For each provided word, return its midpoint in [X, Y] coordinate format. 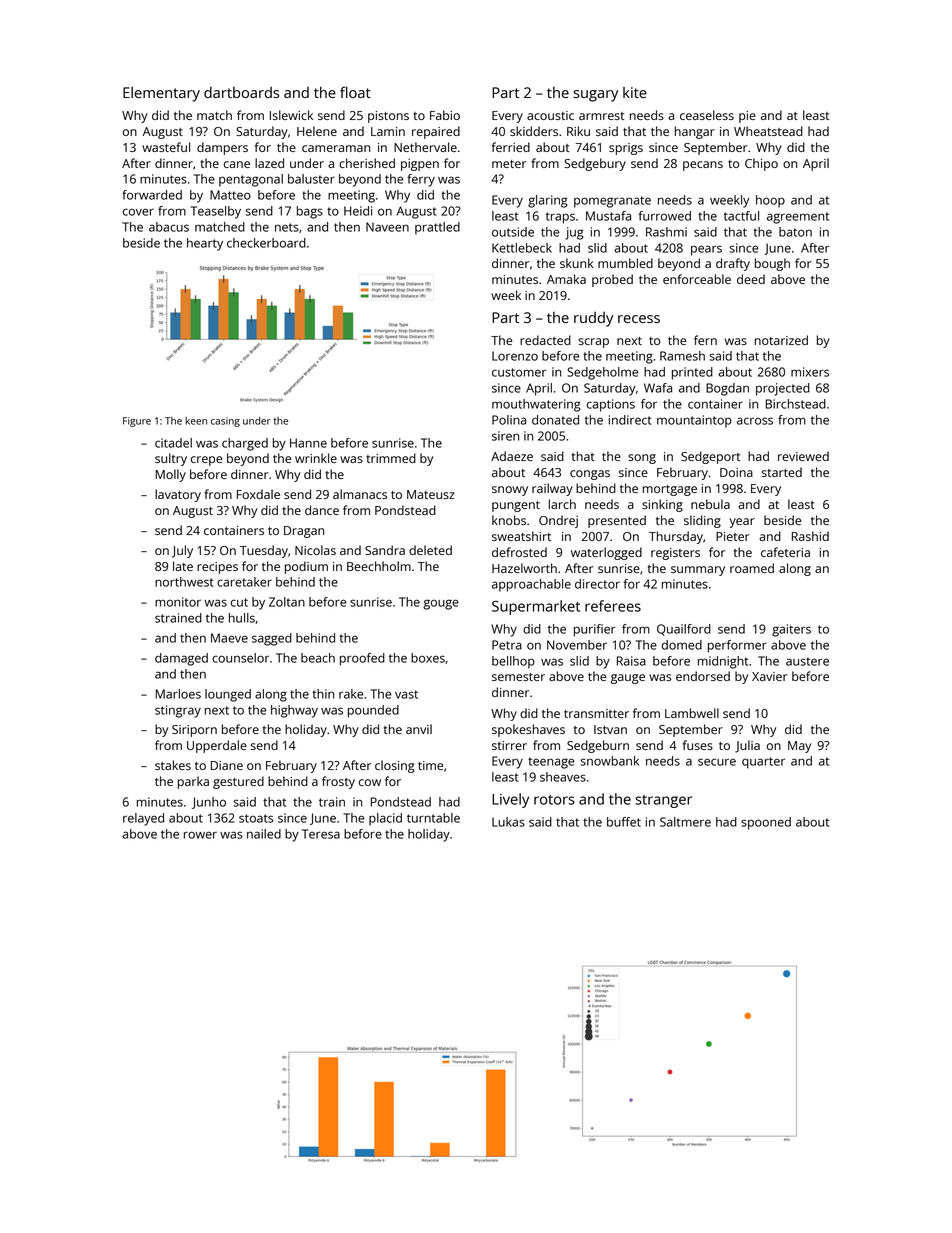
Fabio [445, 115]
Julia [747, 746]
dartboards [241, 92]
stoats [256, 818]
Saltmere [685, 822]
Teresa [321, 834]
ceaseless [707, 115]
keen [196, 421]
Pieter [733, 536]
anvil [419, 729]
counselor [240, 658]
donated [555, 420]
